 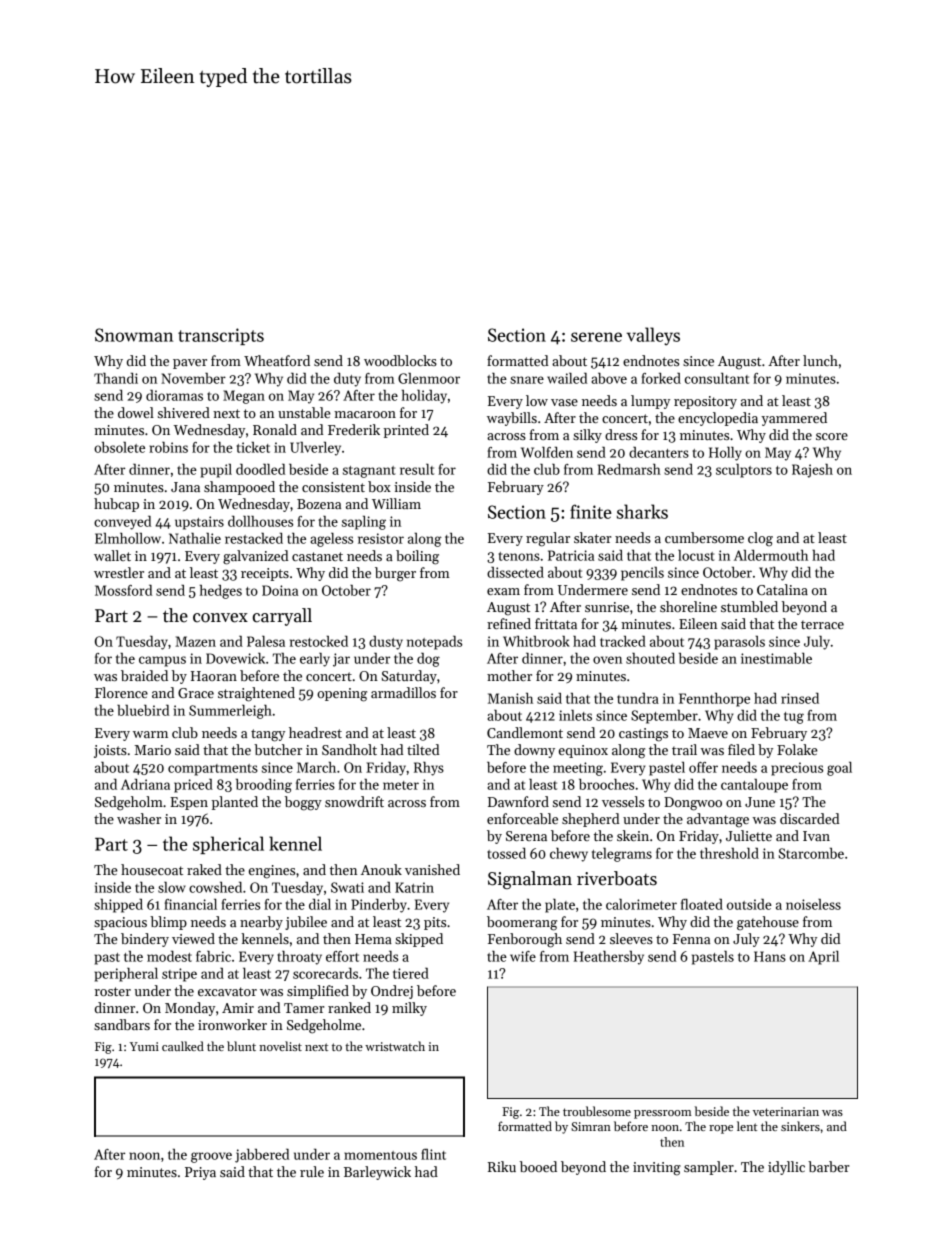 I want to click on serene, so click(x=596, y=337).
